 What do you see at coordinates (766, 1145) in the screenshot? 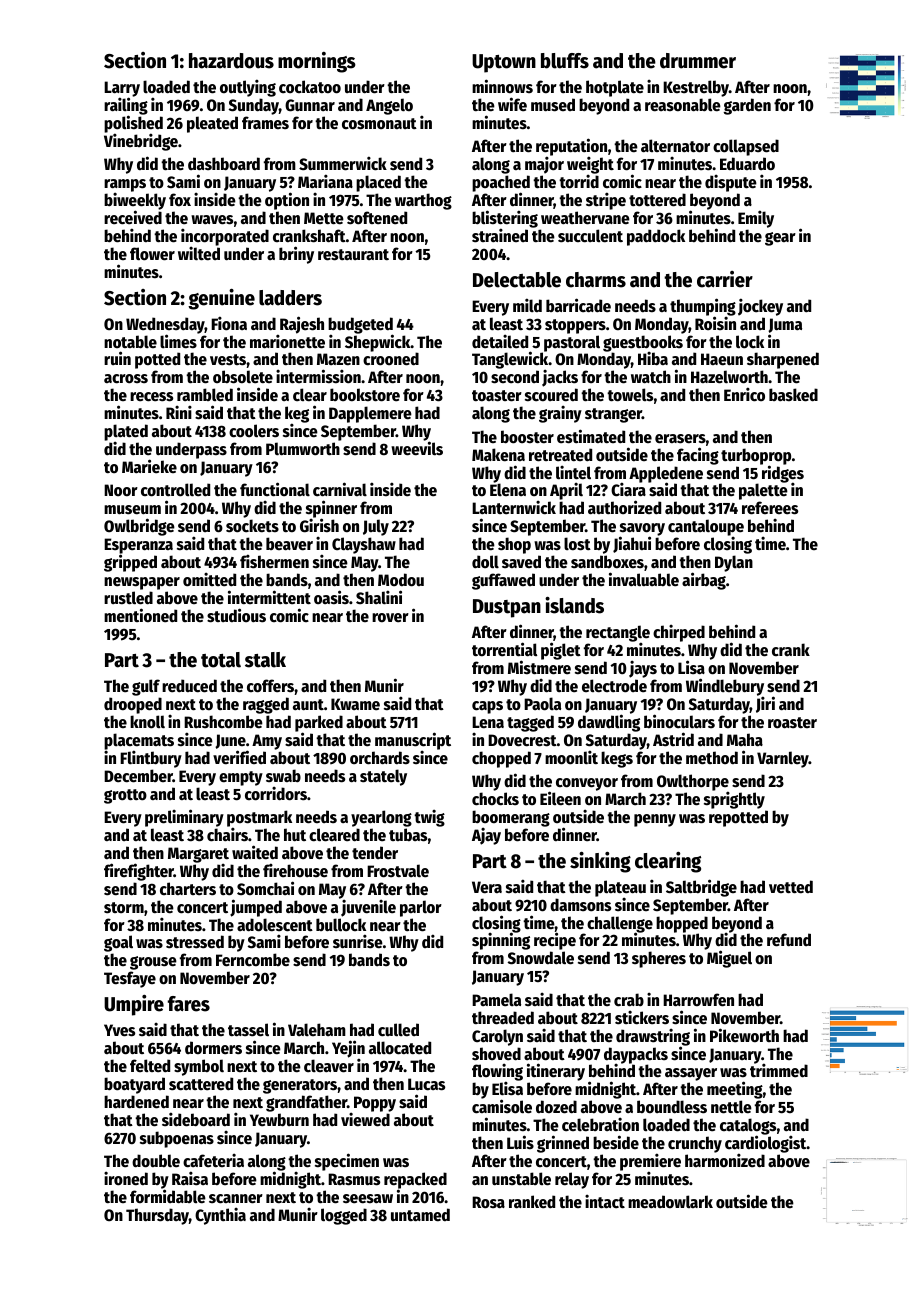
I see `cardiologist` at bounding box center [766, 1145].
